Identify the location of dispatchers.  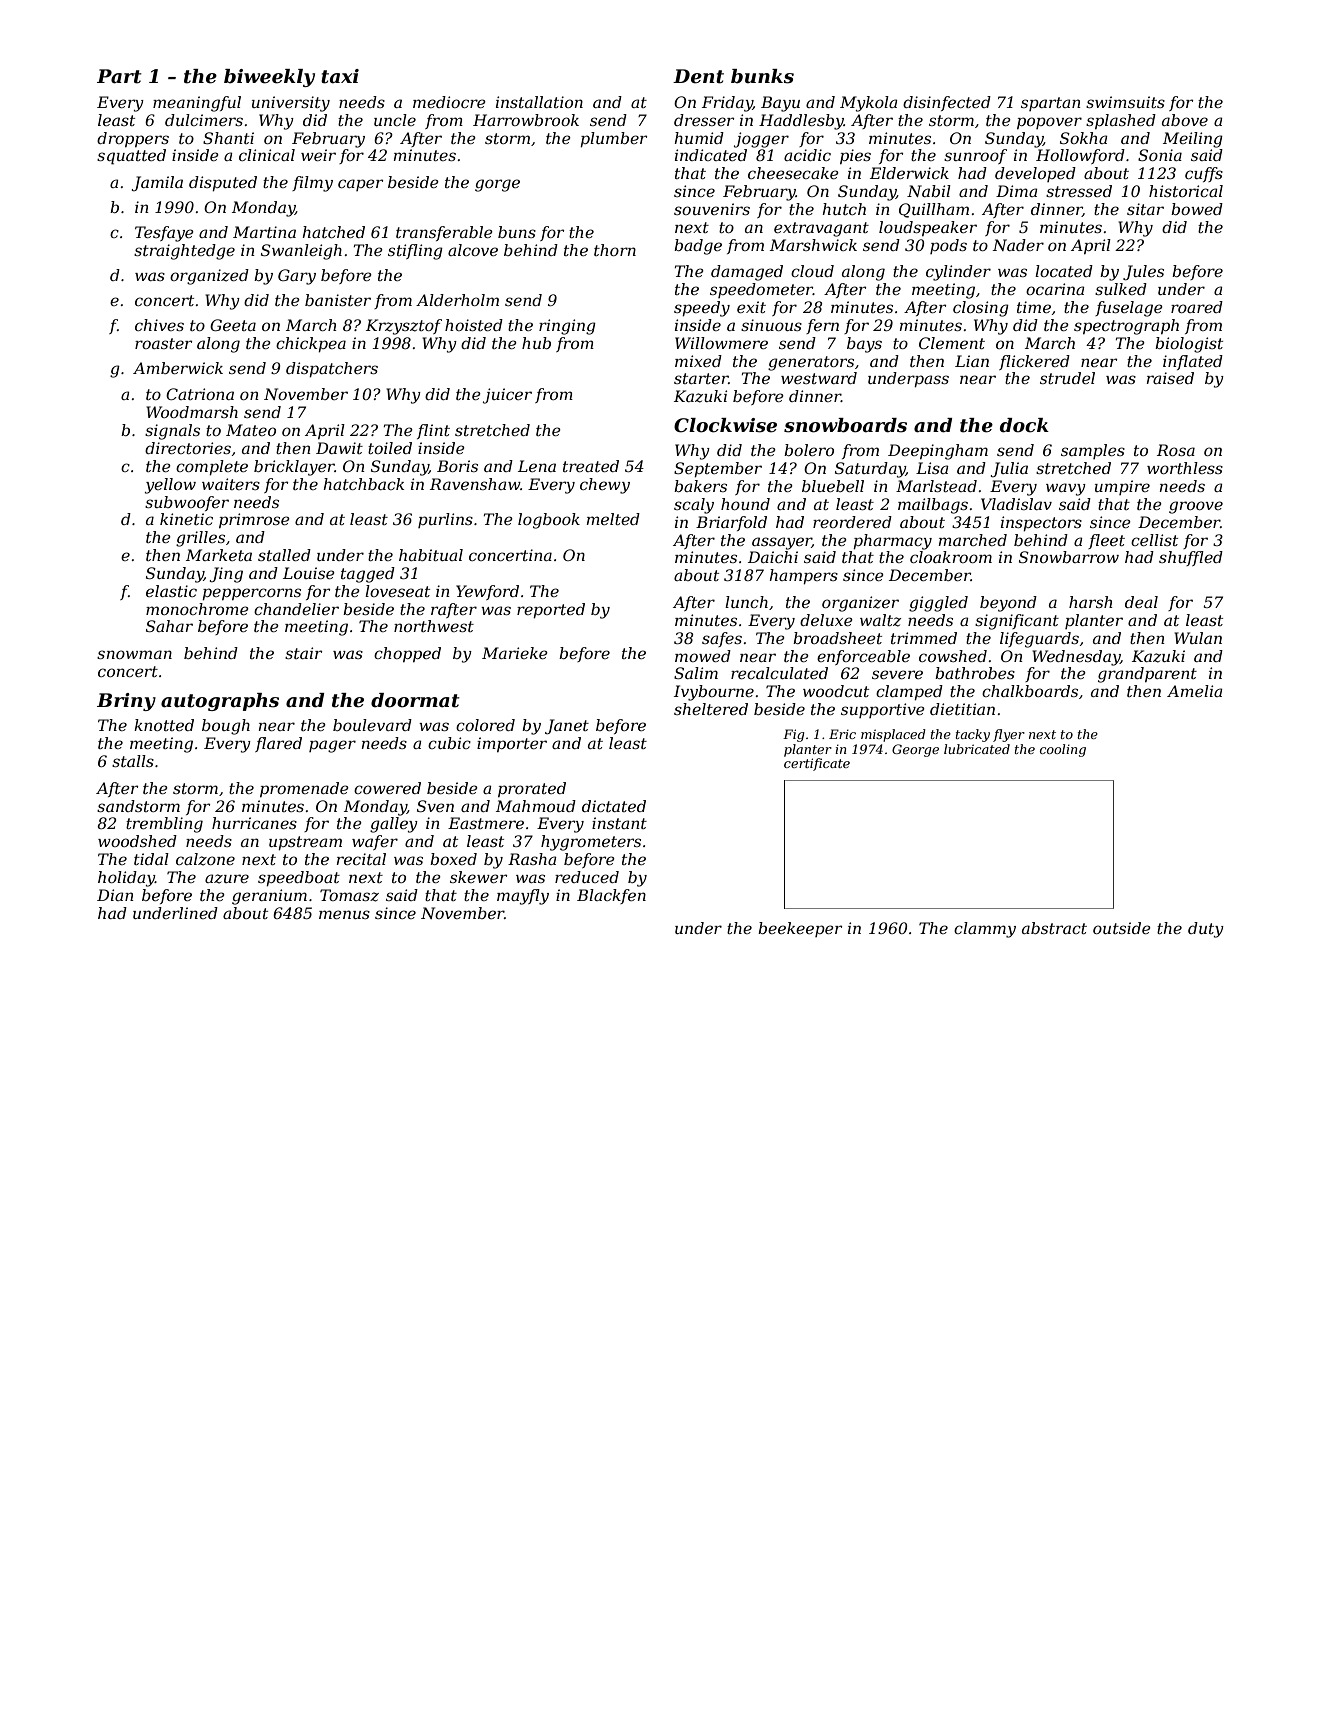
(332, 370).
